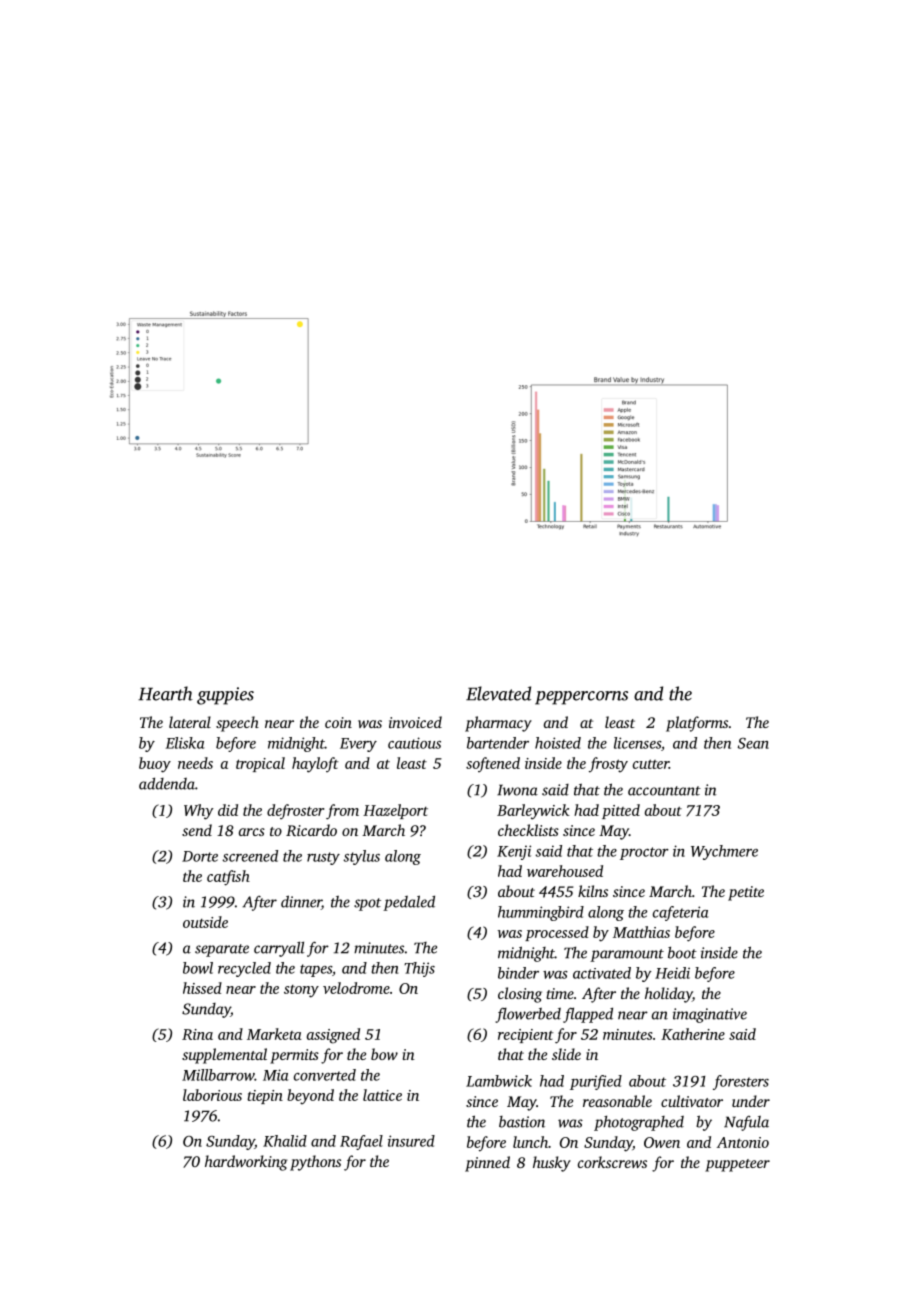 This image has width=908, height=1316. What do you see at coordinates (361, 1142) in the image?
I see `Rafael` at bounding box center [361, 1142].
